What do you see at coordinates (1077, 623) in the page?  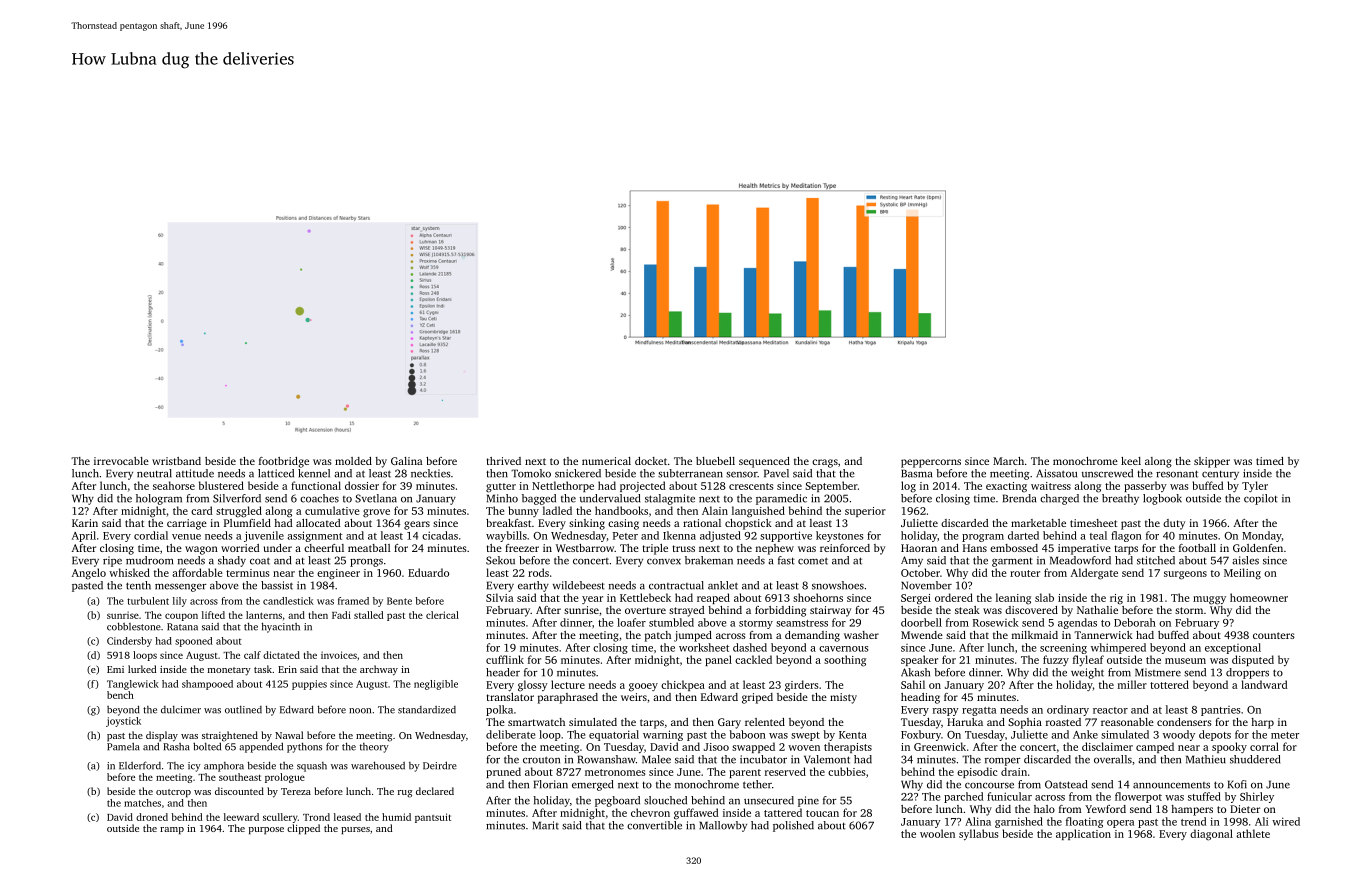 I see `agendas` at bounding box center [1077, 623].
